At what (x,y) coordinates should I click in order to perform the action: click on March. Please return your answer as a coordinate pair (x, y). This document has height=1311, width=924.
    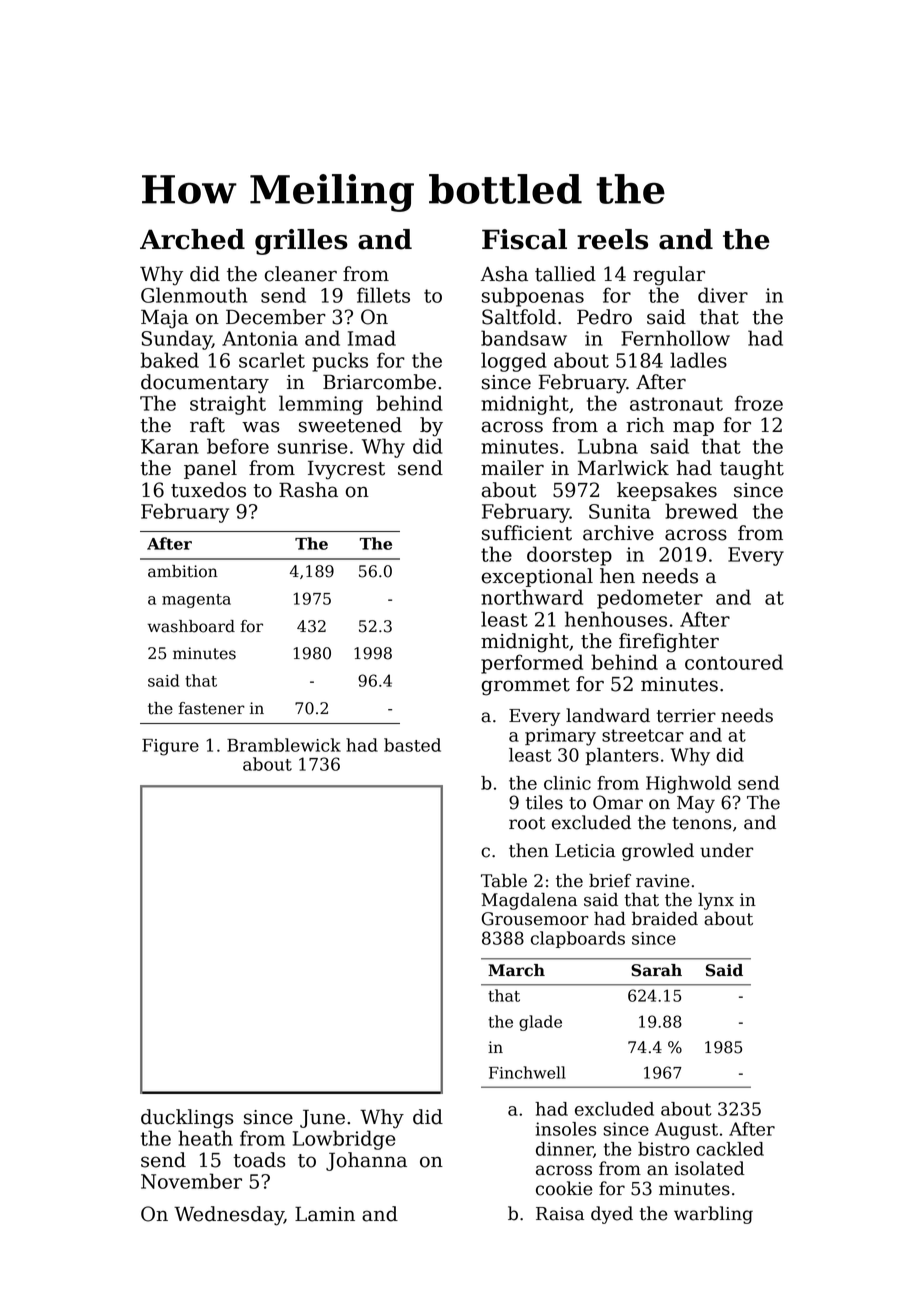
    Looking at the image, I should click on (516, 970).
